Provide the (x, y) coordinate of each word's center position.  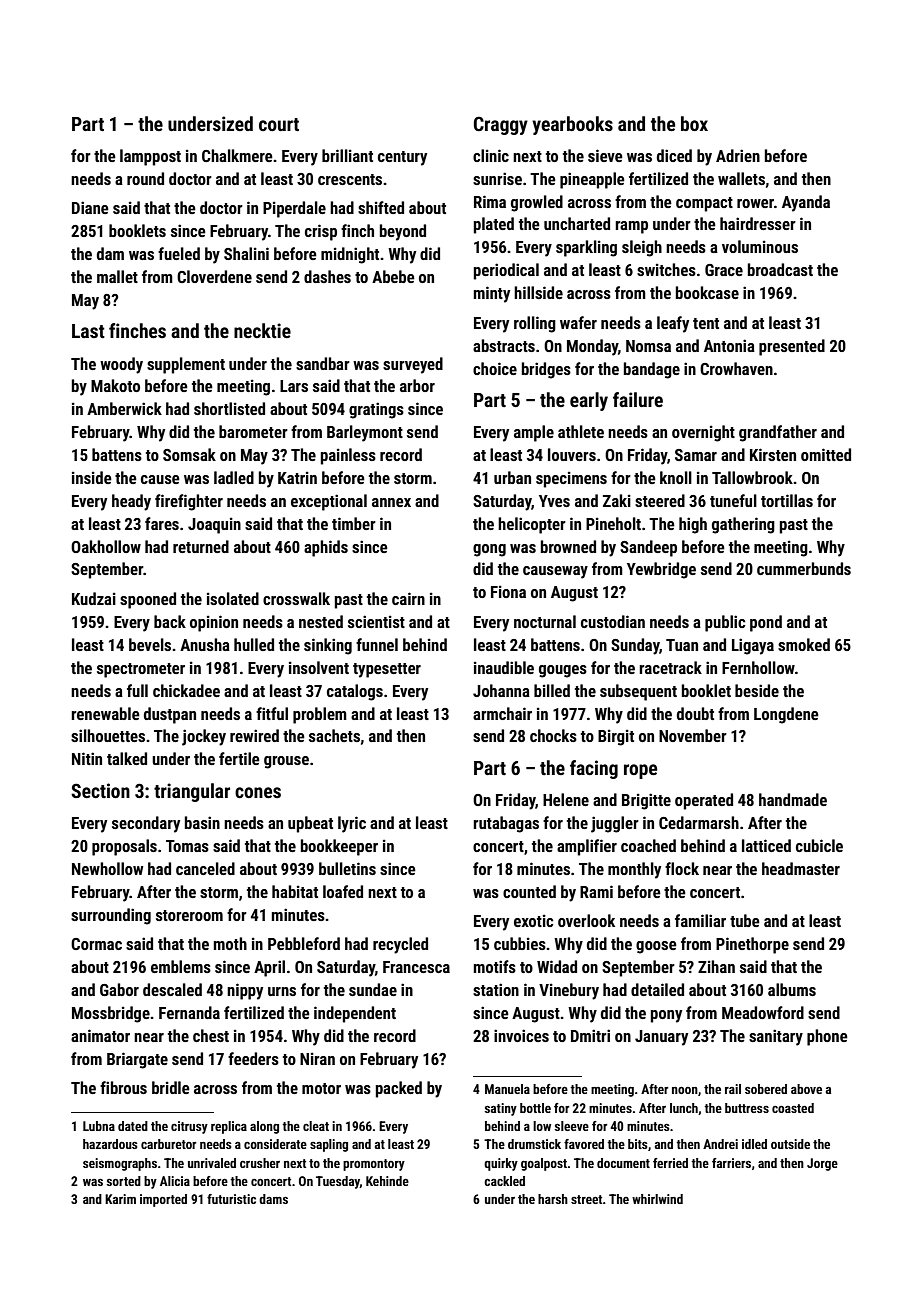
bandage (652, 370)
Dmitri (590, 1035)
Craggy (501, 125)
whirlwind (657, 1199)
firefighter (189, 502)
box (694, 123)
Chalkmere (237, 155)
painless (348, 456)
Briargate (137, 1060)
